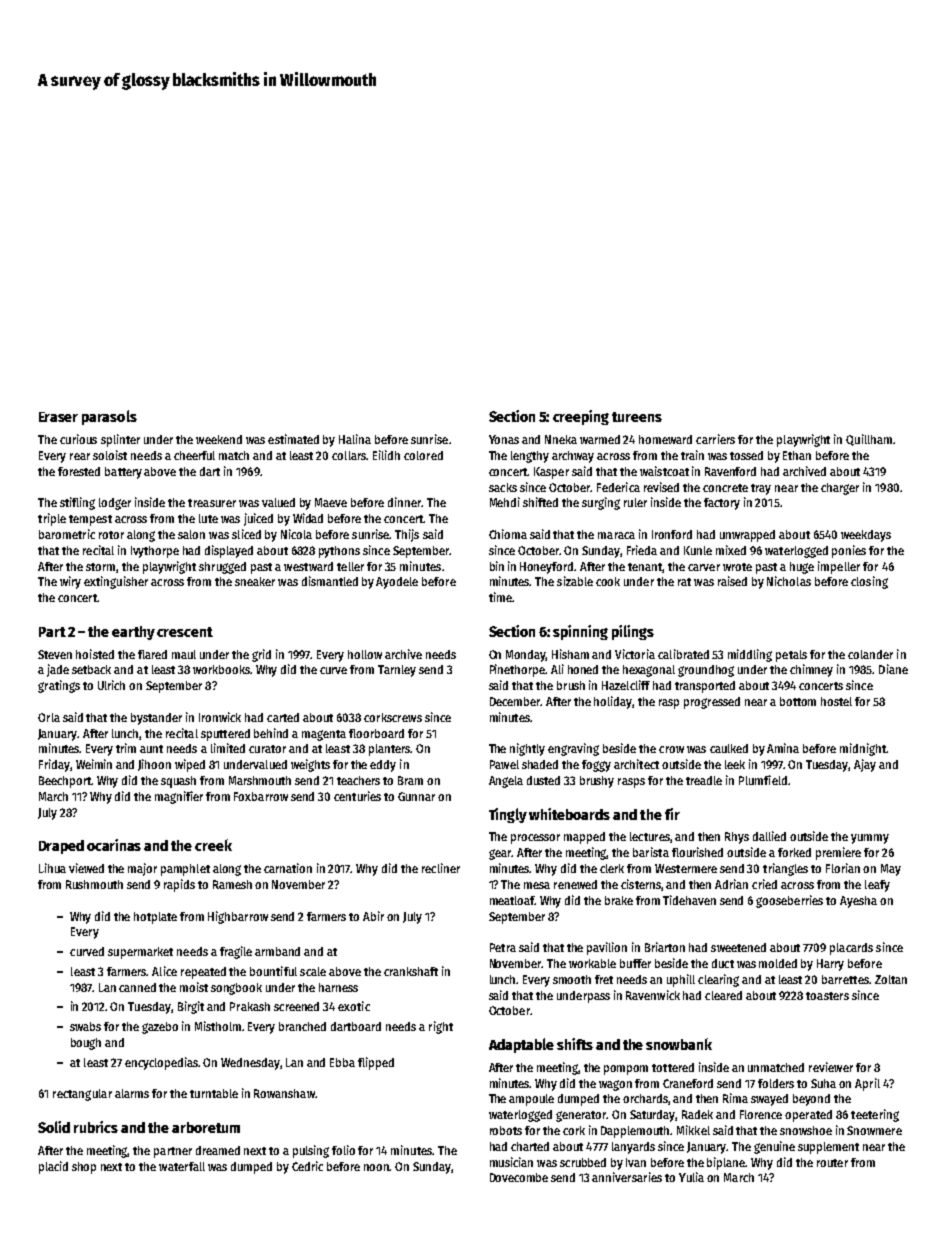  I want to click on revised, so click(661, 487).
